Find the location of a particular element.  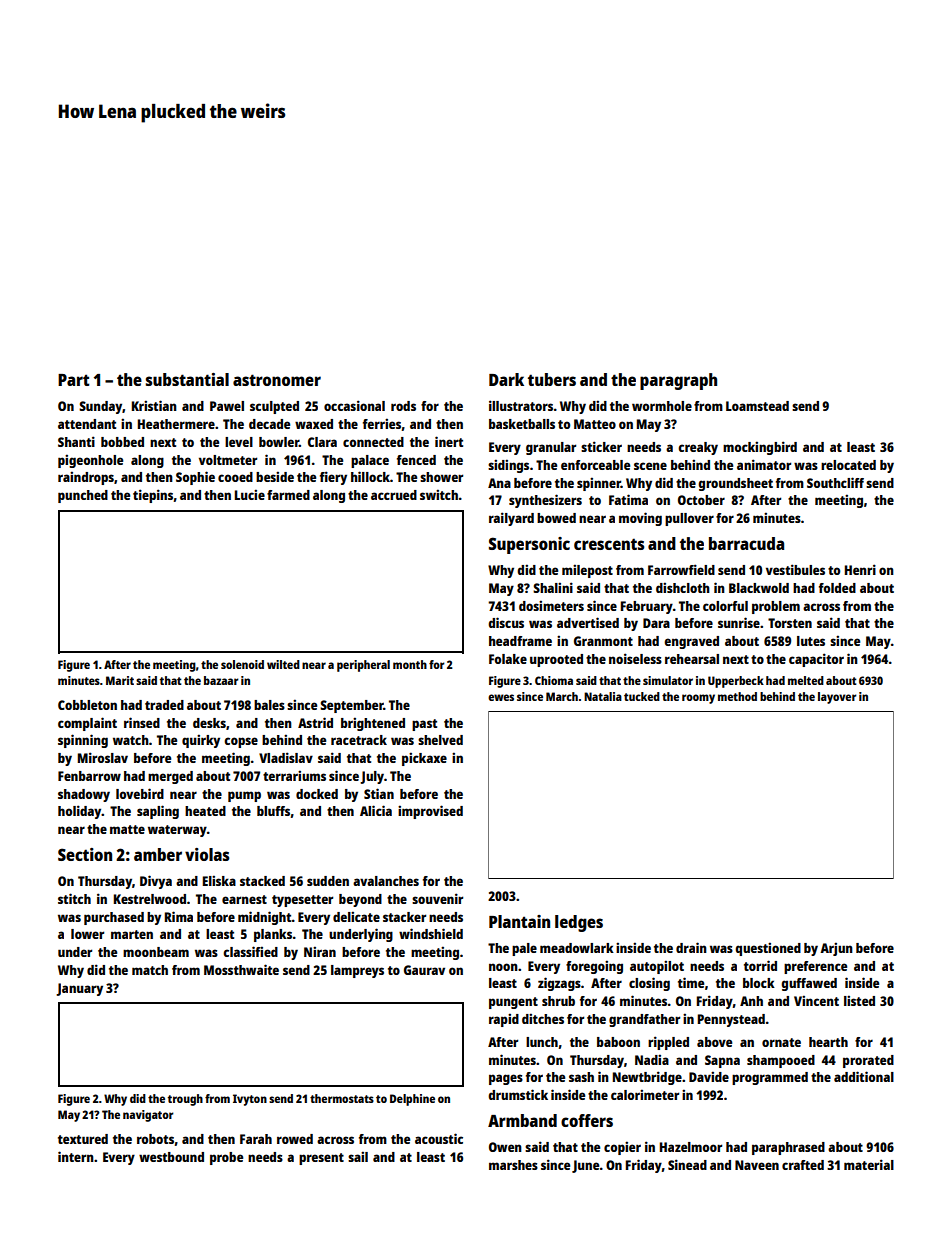

raindrops is located at coordinates (86, 478).
